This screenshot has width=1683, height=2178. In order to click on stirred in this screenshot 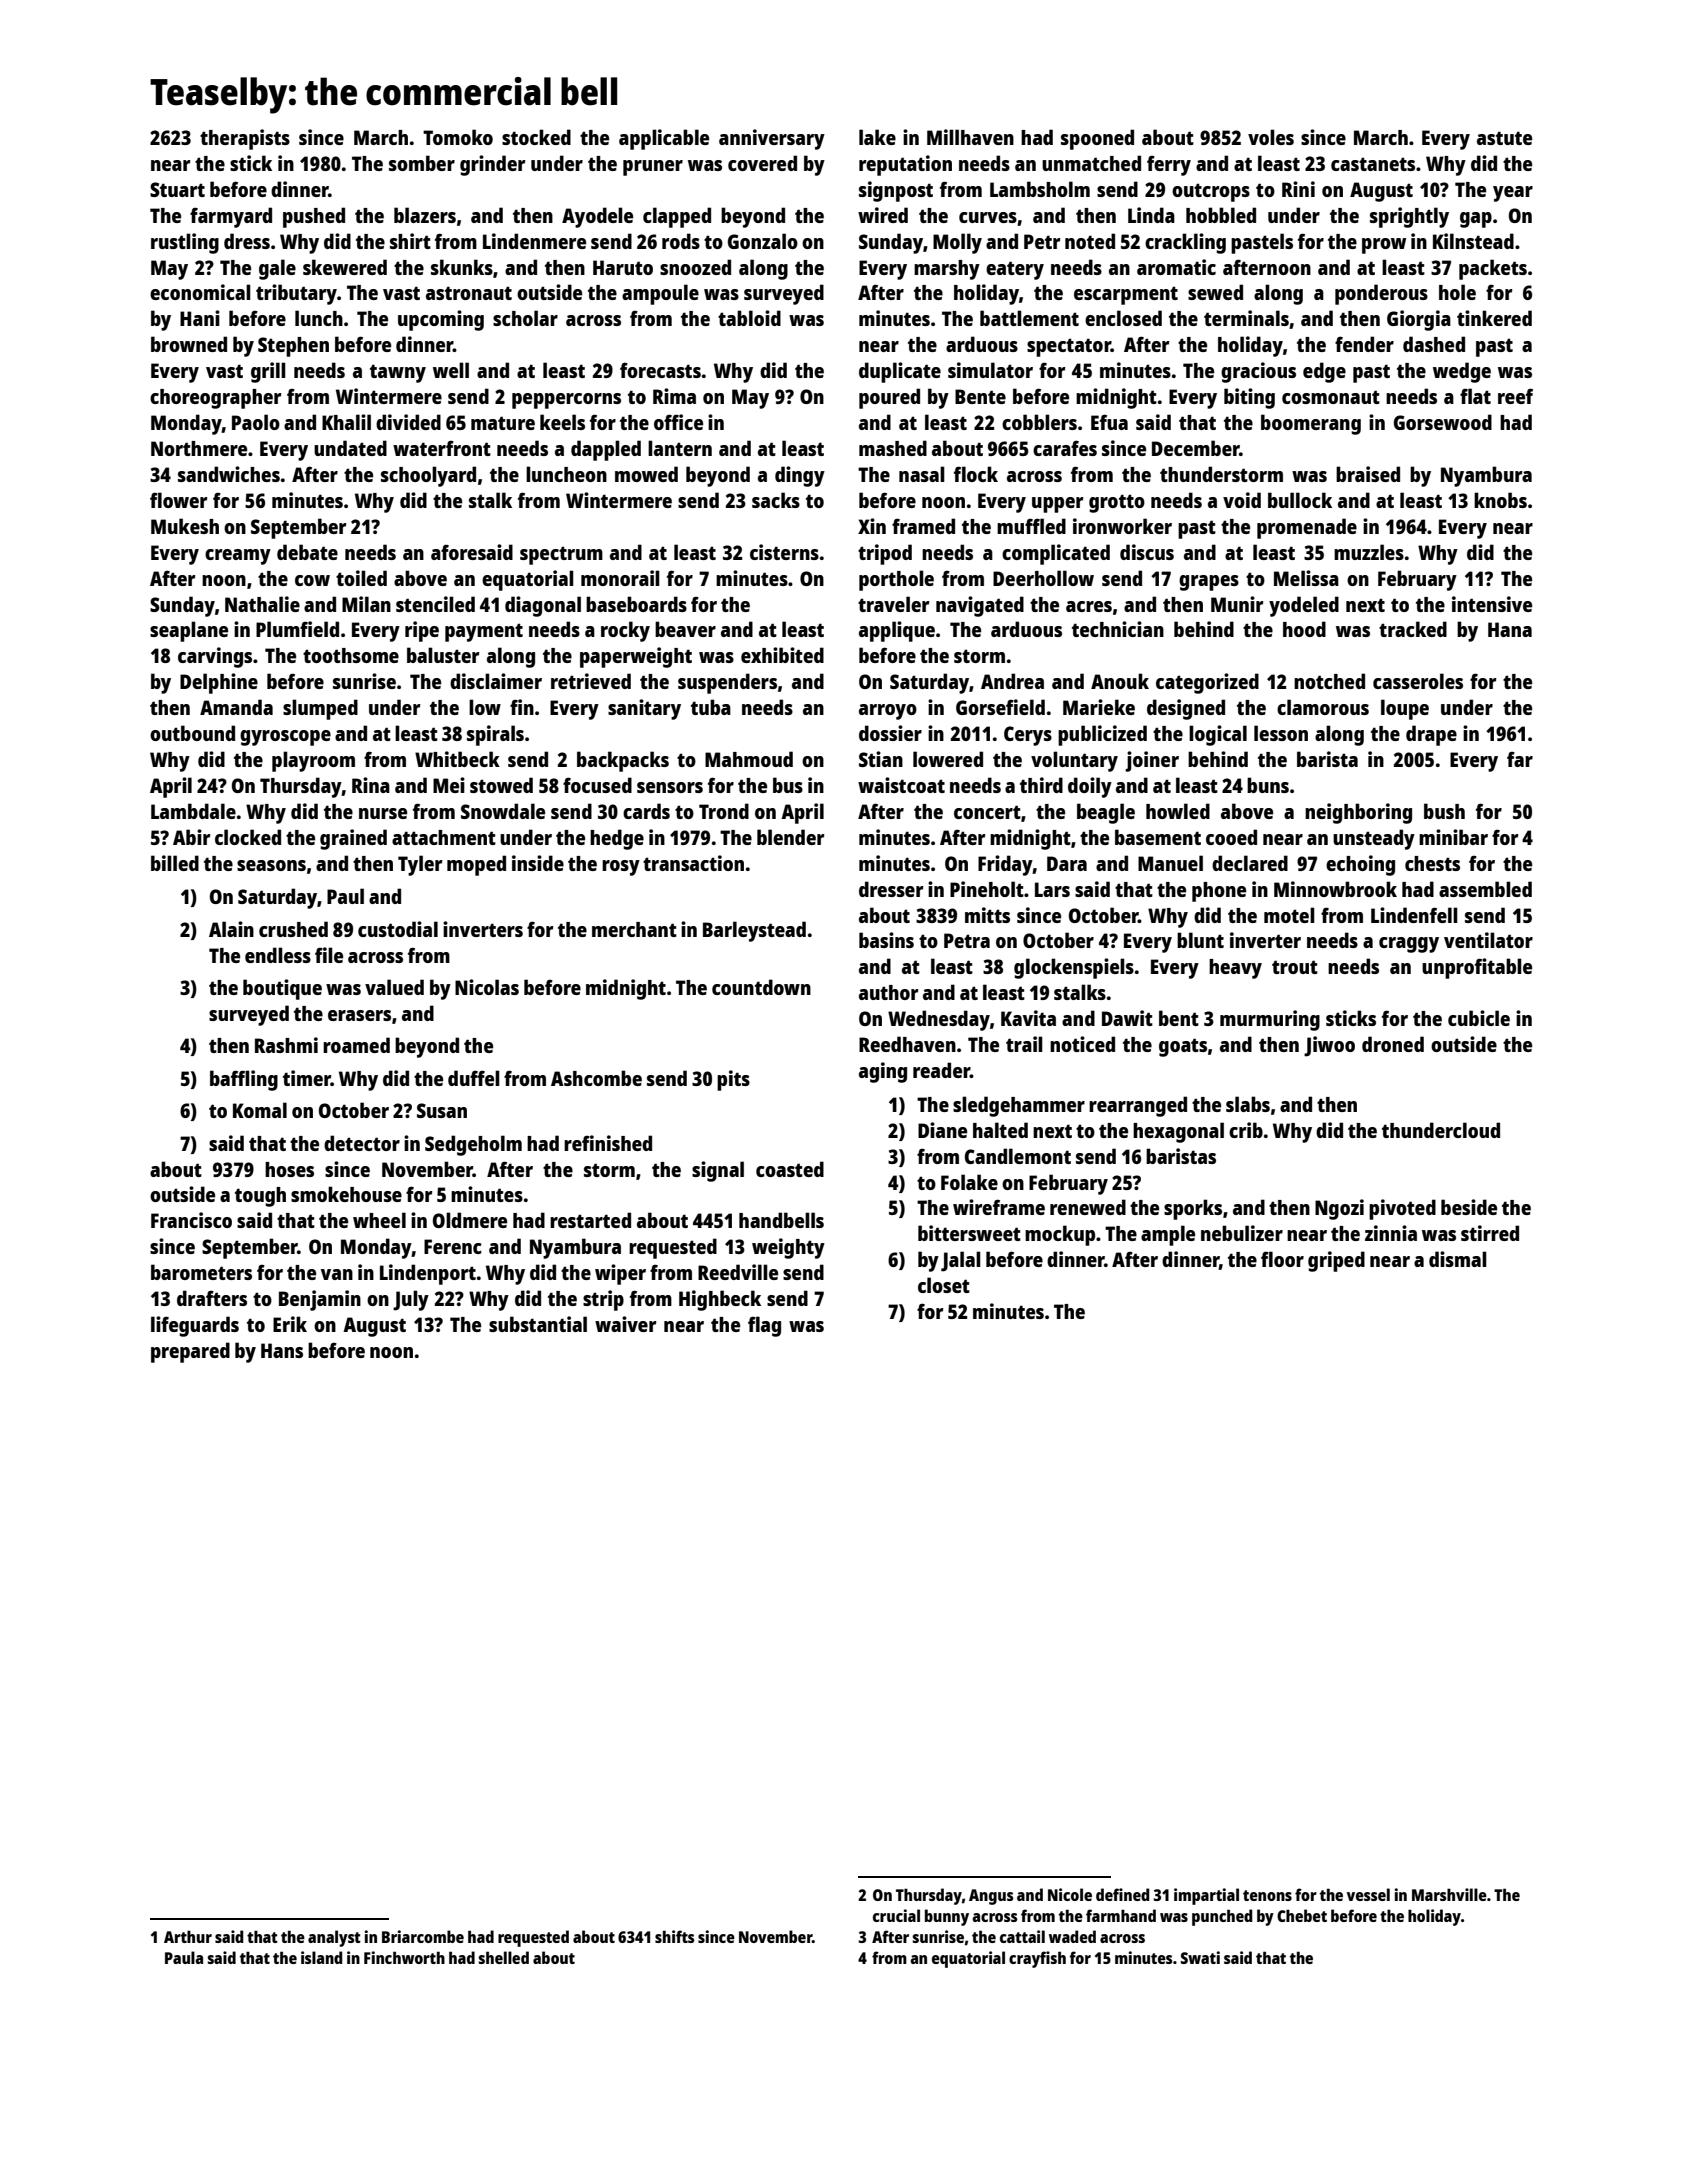, I will do `click(1490, 1233)`.
